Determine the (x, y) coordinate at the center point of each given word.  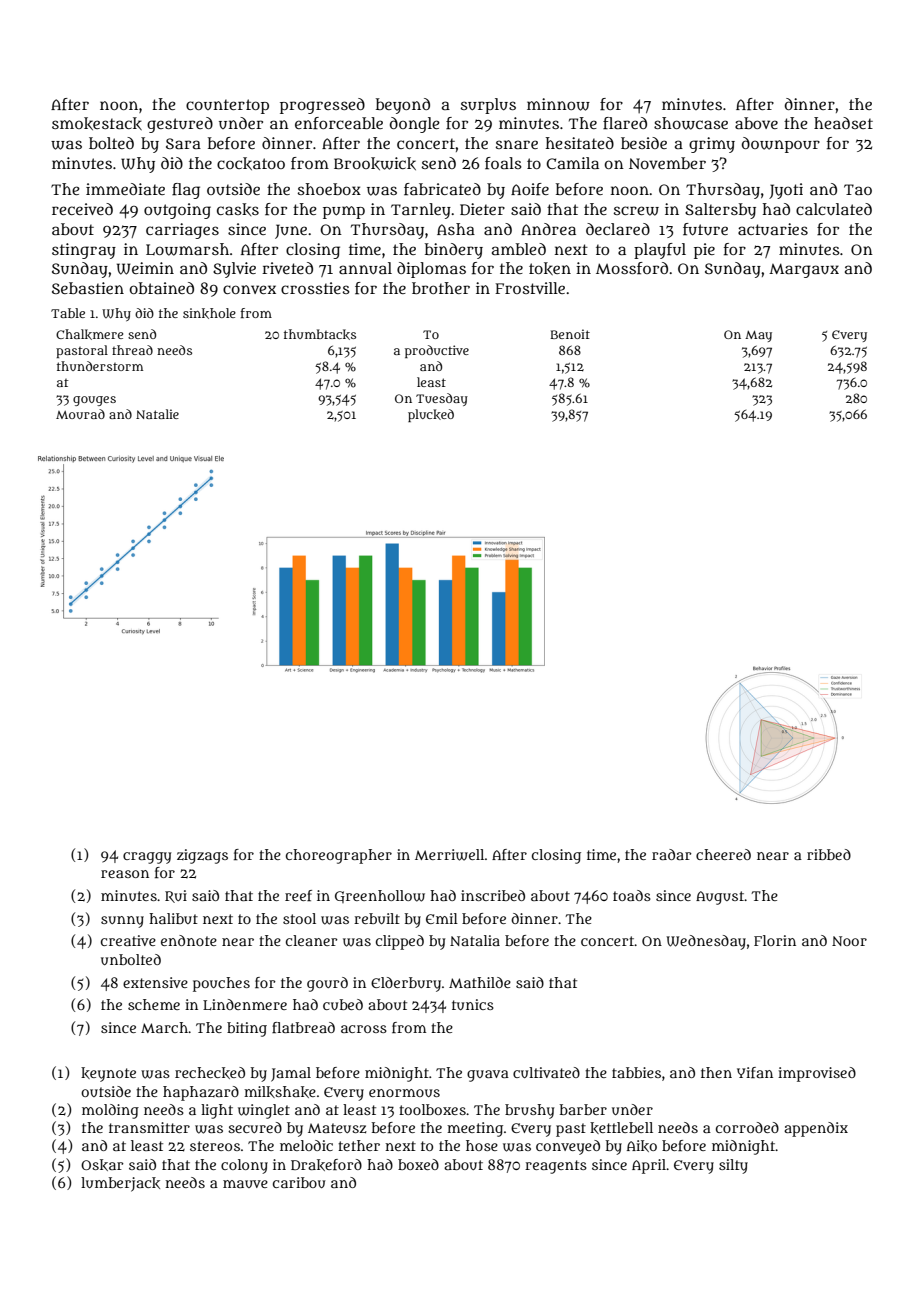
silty (733, 1166)
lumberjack (120, 1184)
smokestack (97, 123)
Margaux (804, 271)
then (716, 1072)
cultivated (546, 1072)
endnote (189, 940)
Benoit (570, 334)
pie (704, 251)
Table (68, 313)
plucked (431, 415)
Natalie (157, 414)
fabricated (442, 189)
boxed (418, 1164)
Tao (858, 189)
